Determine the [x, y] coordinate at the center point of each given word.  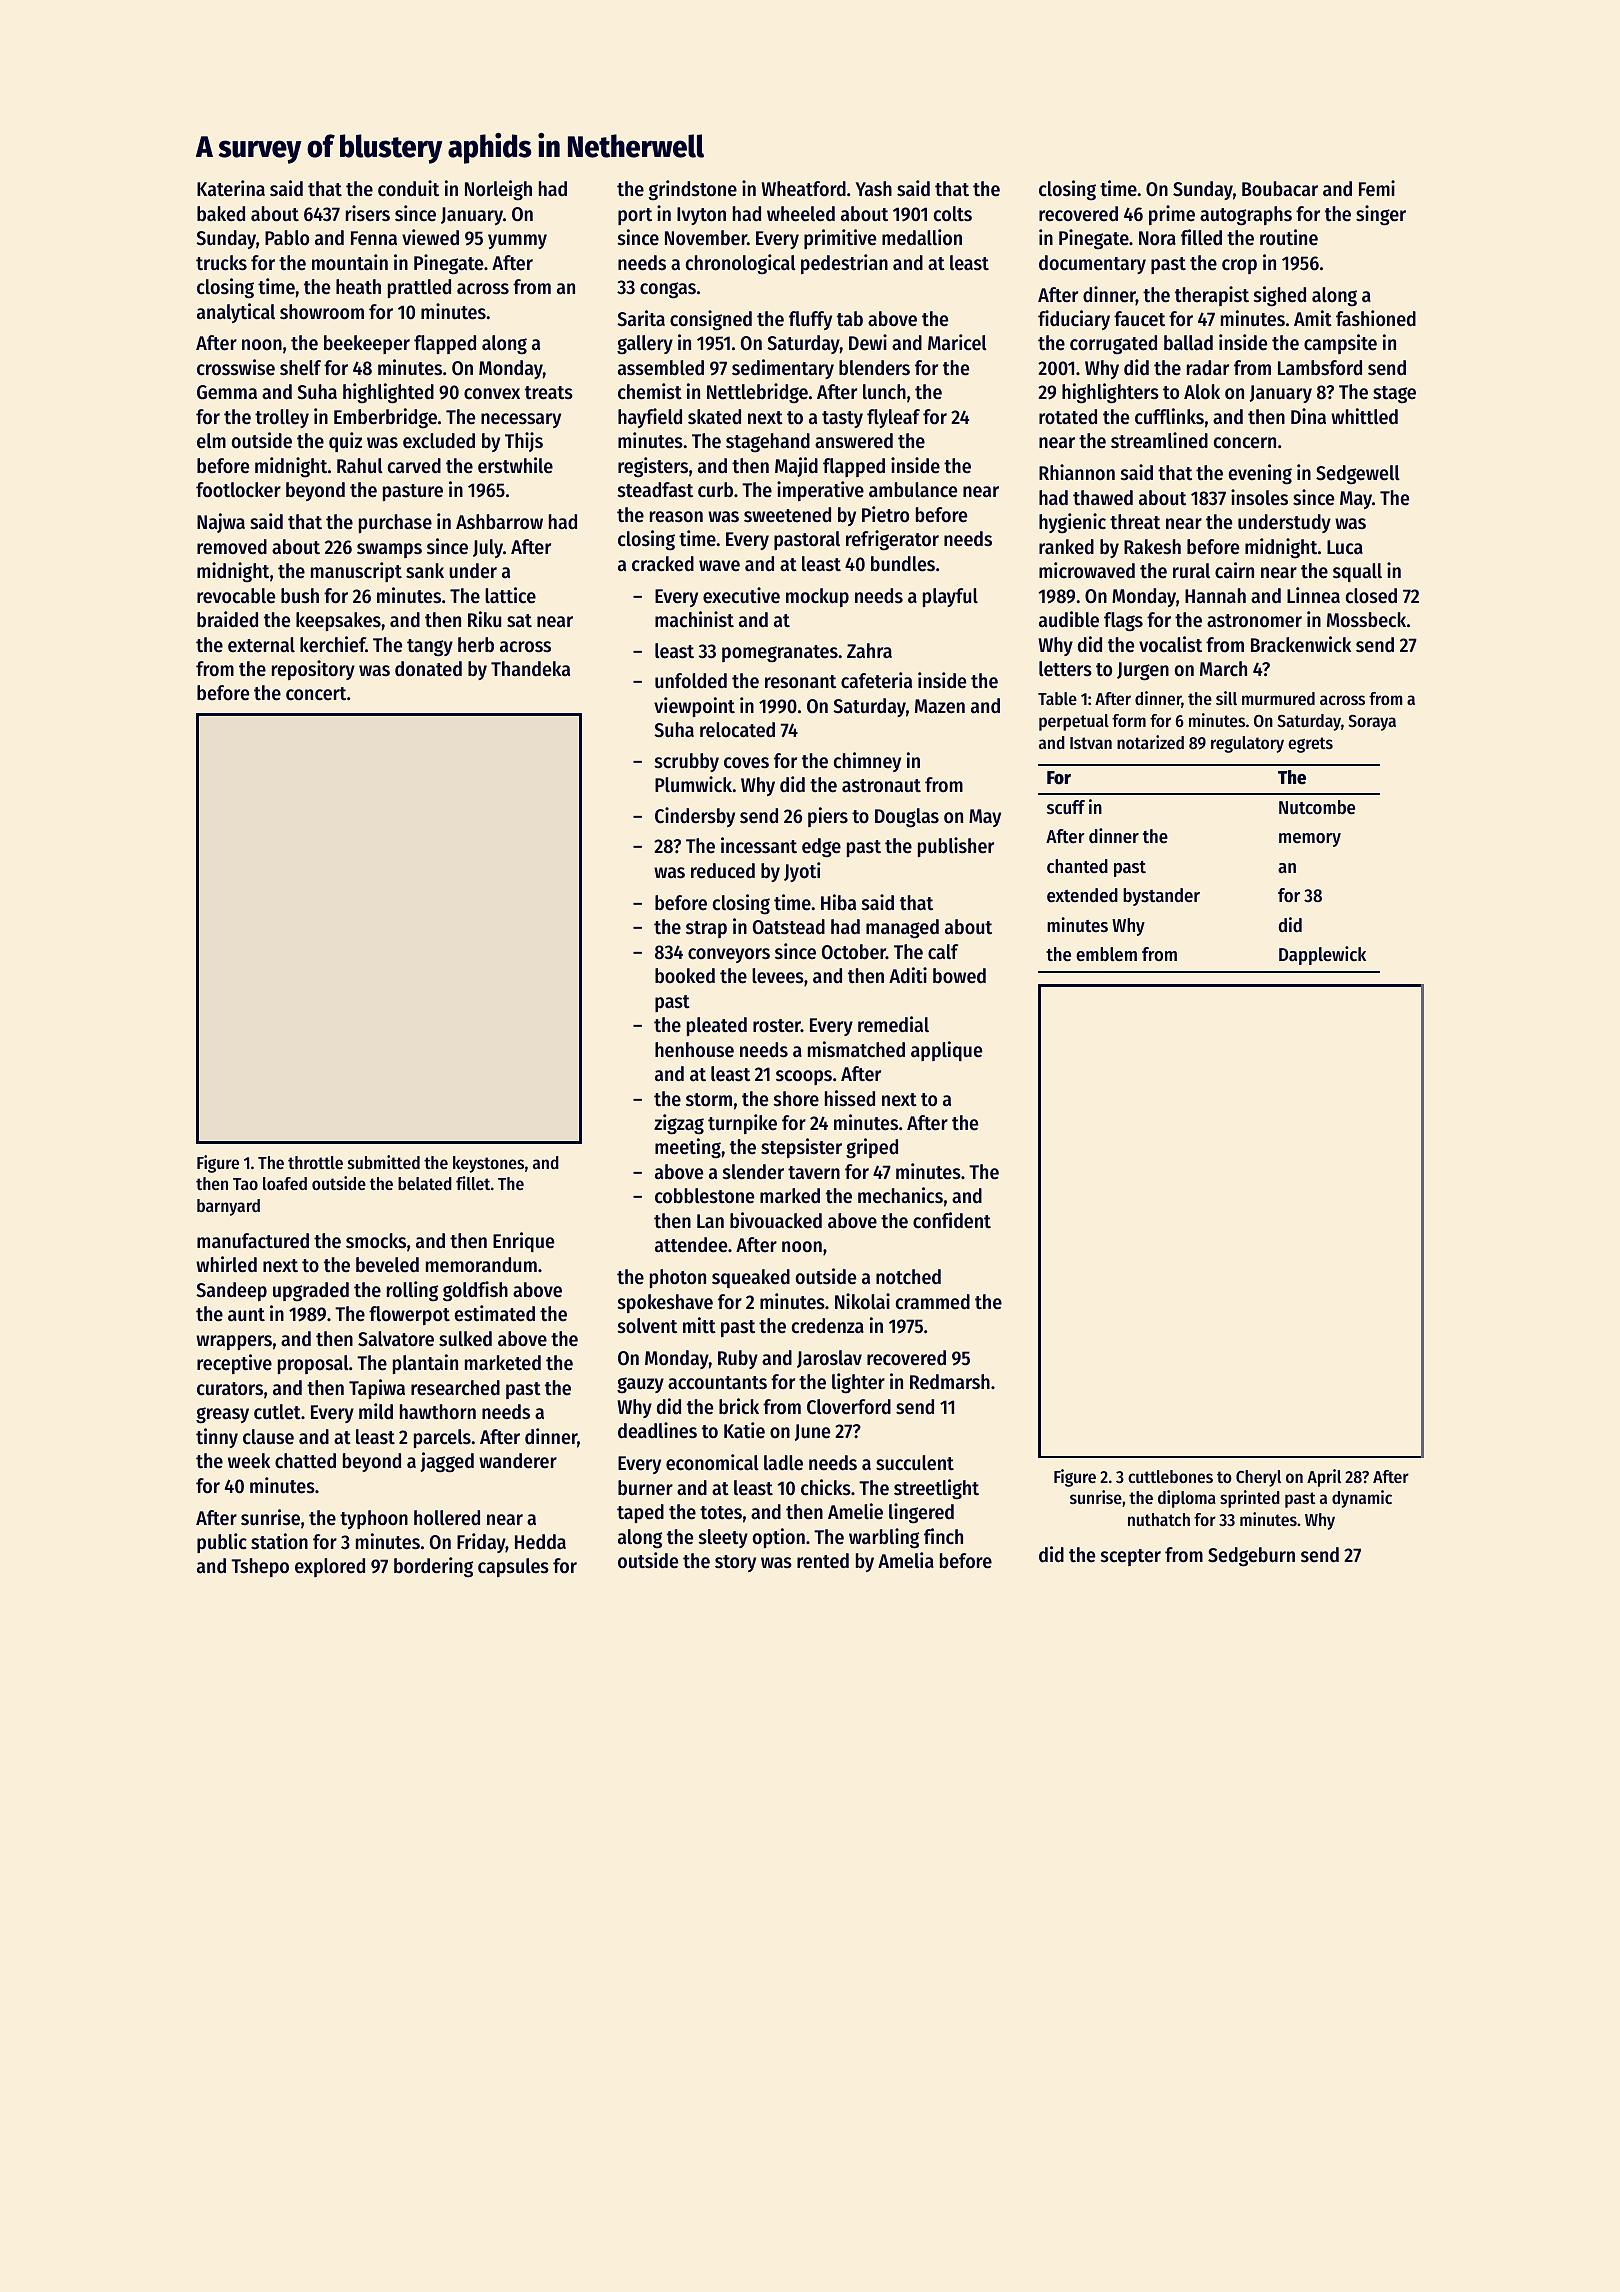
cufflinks [1169, 416]
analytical [236, 313]
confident [952, 1220]
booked [685, 976]
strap [706, 929]
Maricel [957, 342]
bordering [433, 1567]
